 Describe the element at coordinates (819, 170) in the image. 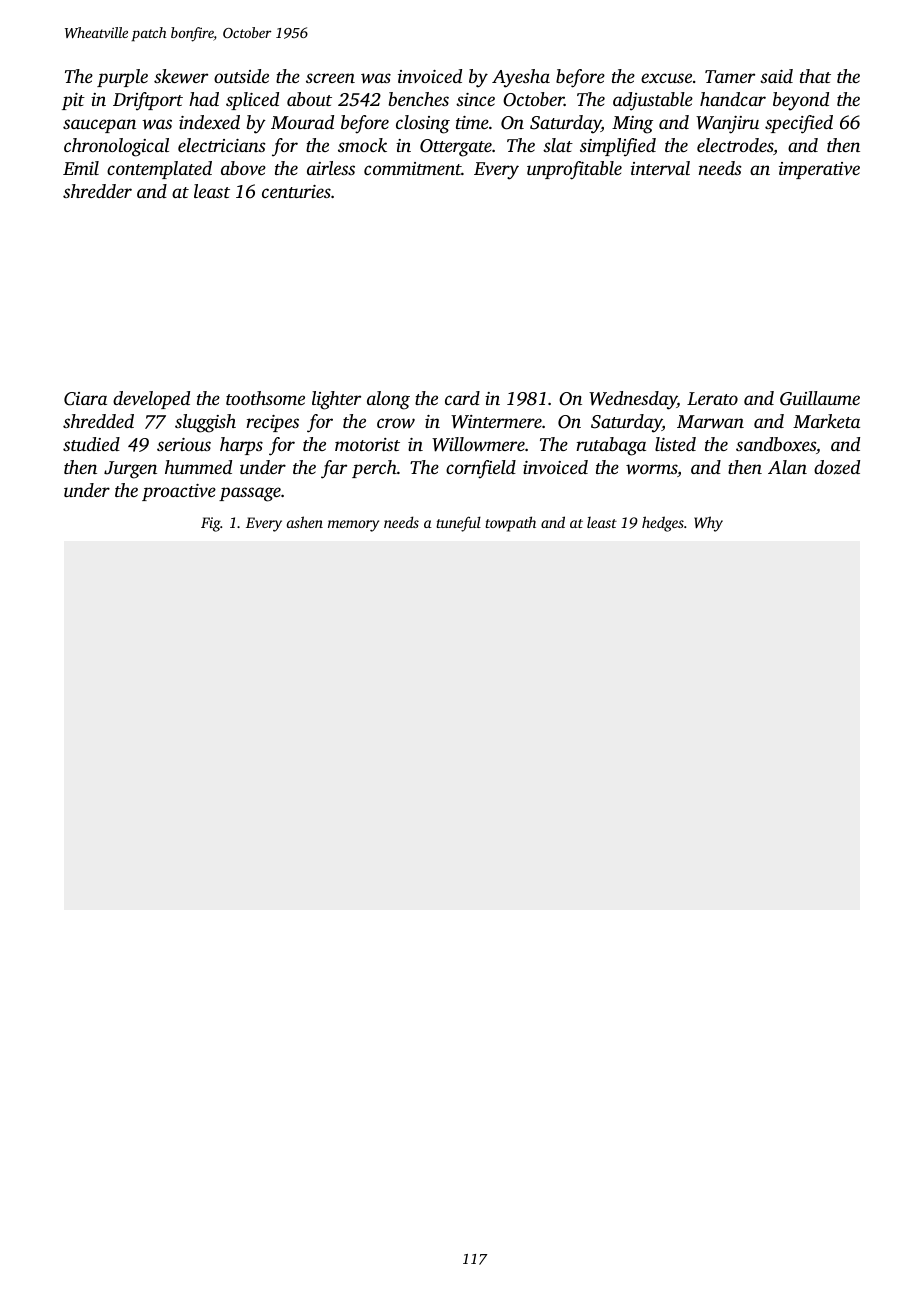

I see `imperative` at that location.
